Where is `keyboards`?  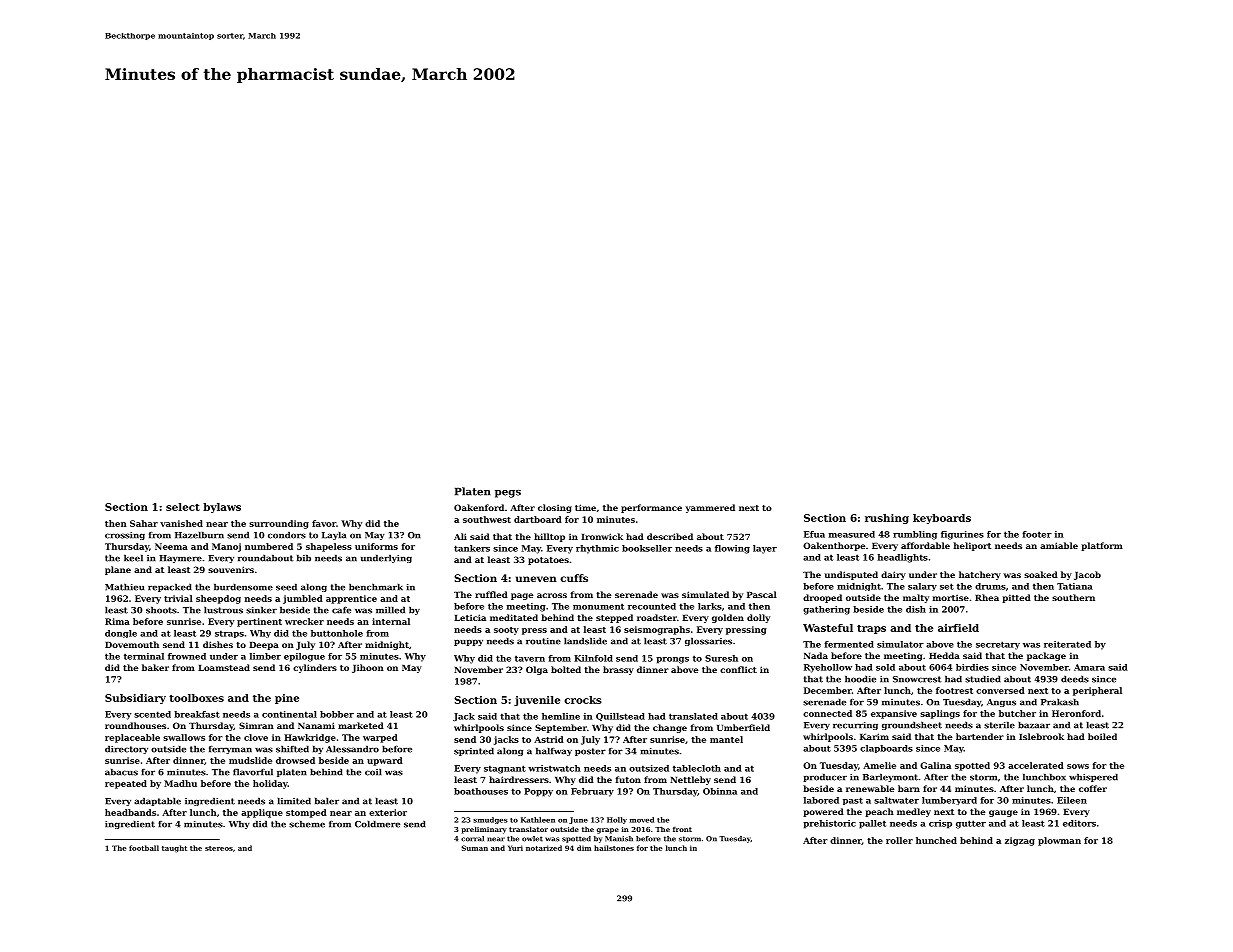 keyboards is located at coordinates (942, 519).
